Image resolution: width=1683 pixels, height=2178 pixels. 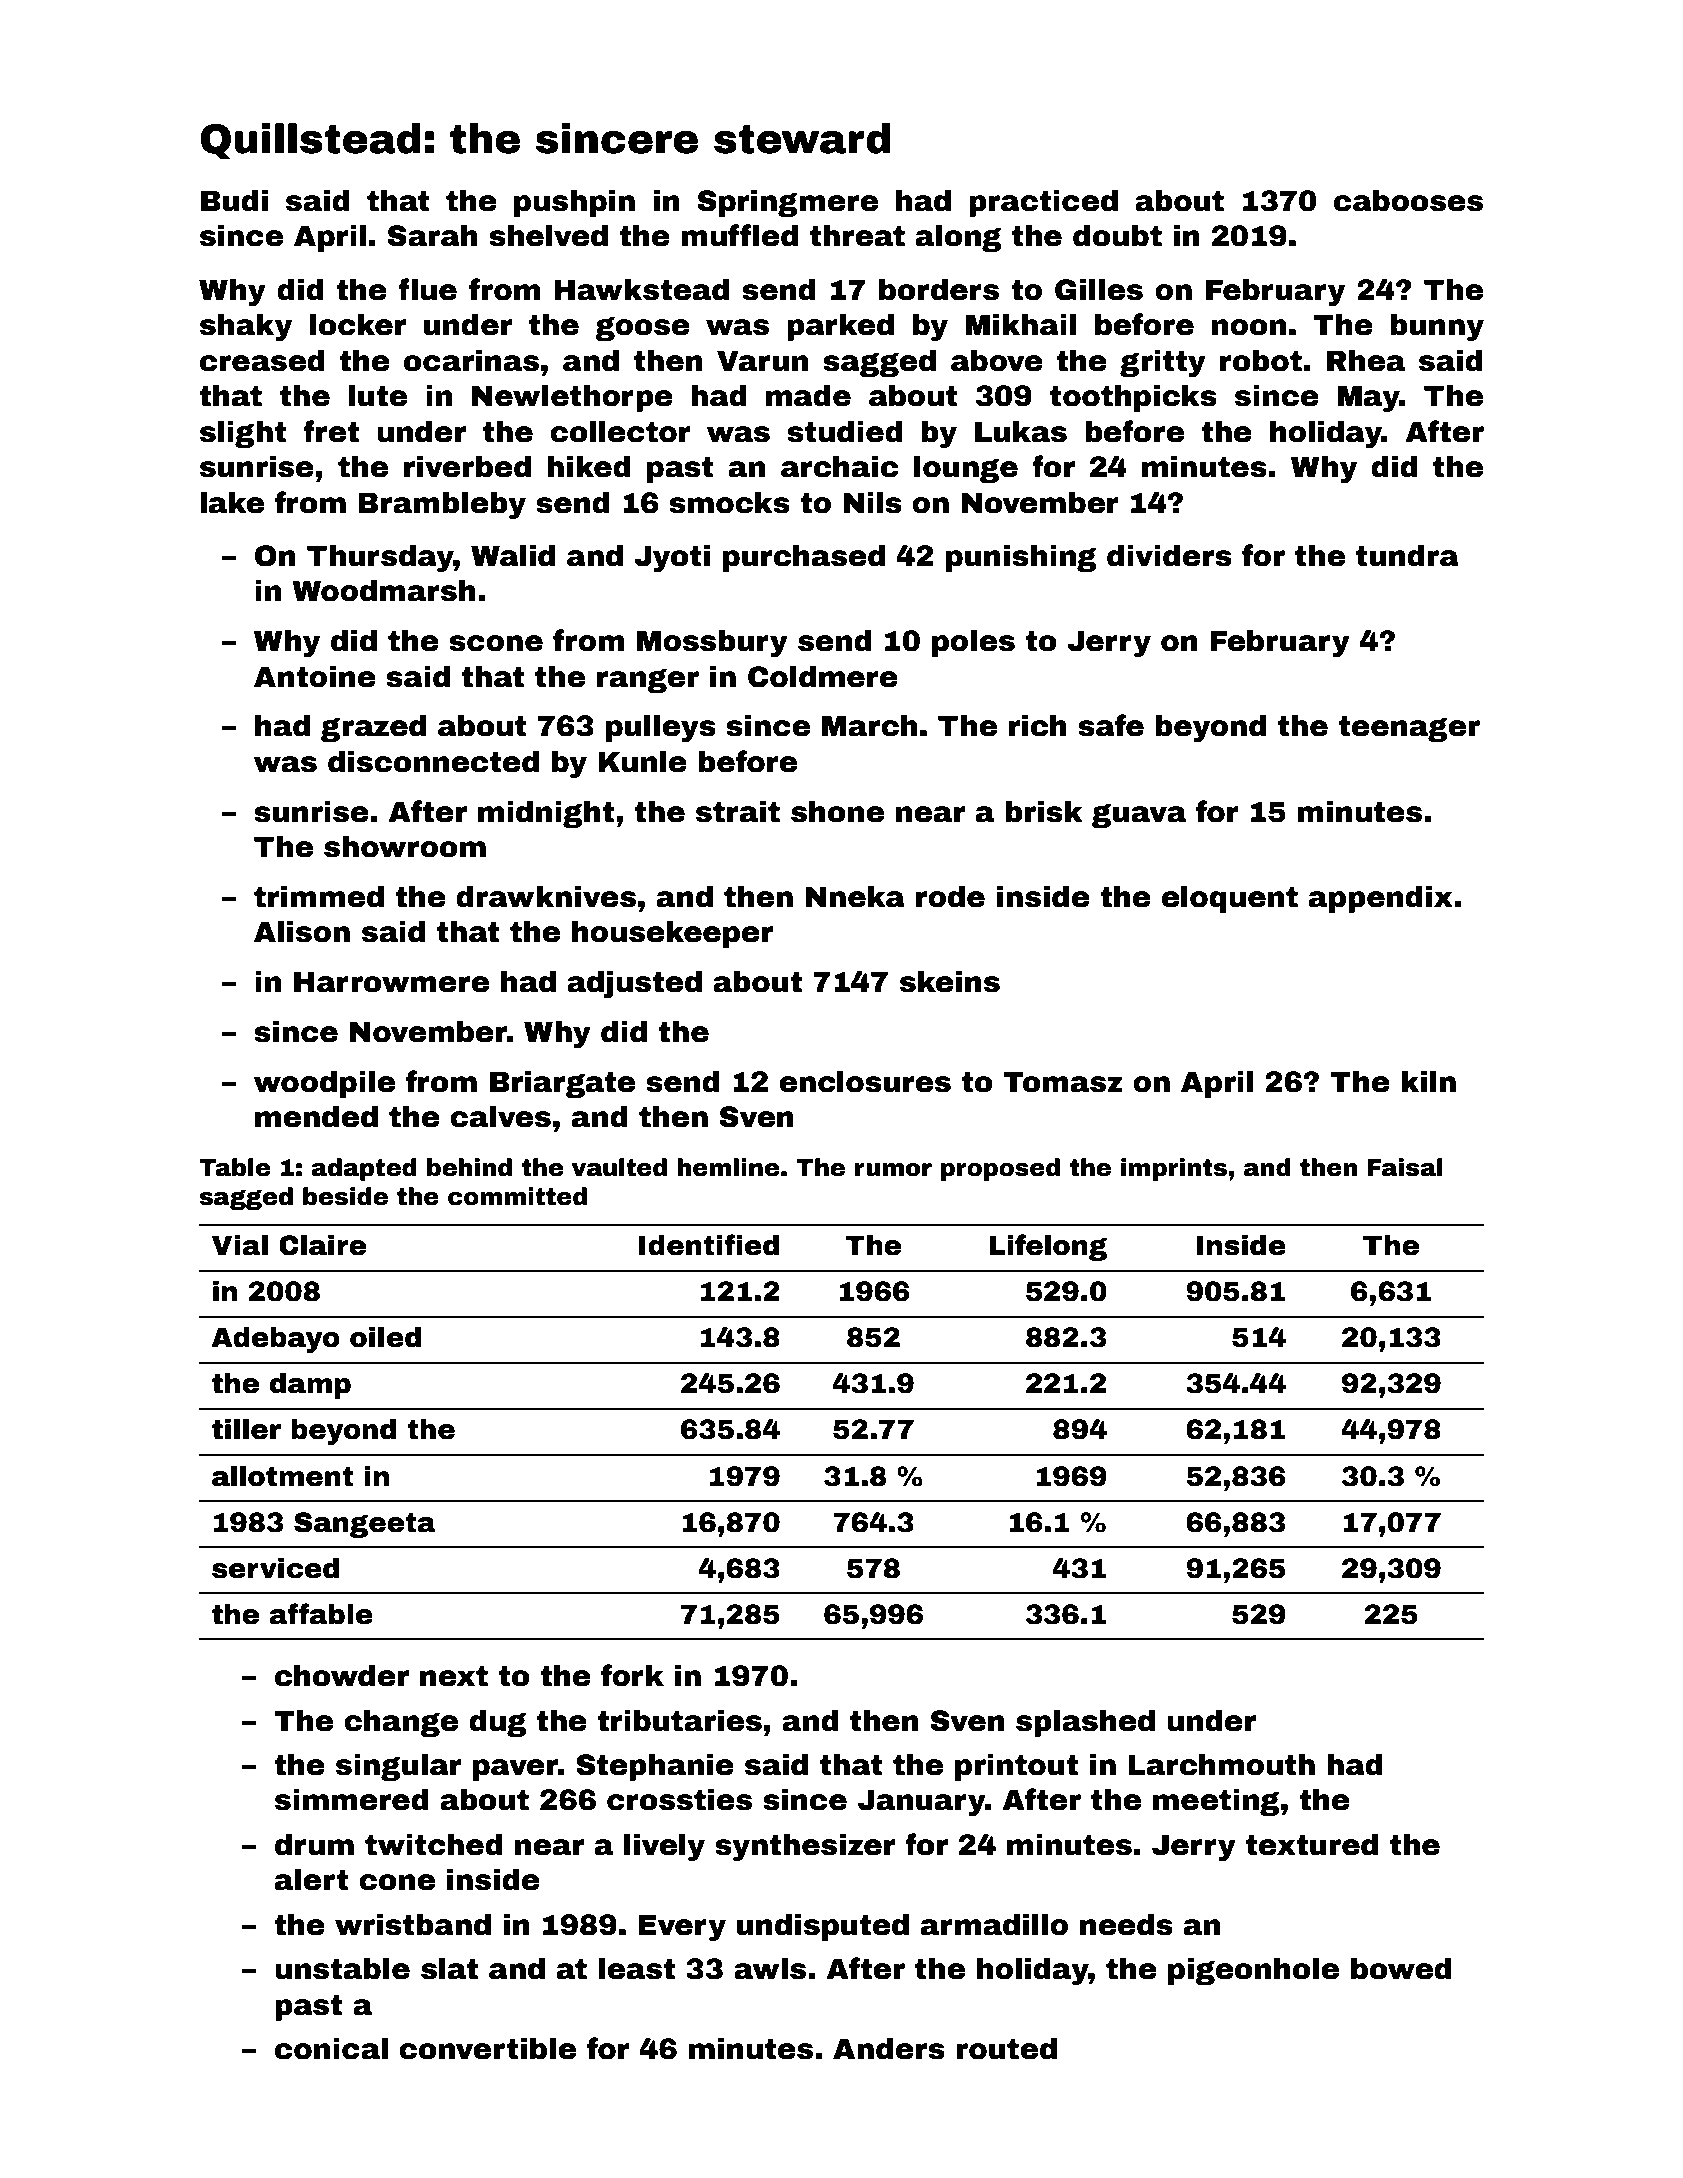 I want to click on adjusted, so click(x=634, y=985).
